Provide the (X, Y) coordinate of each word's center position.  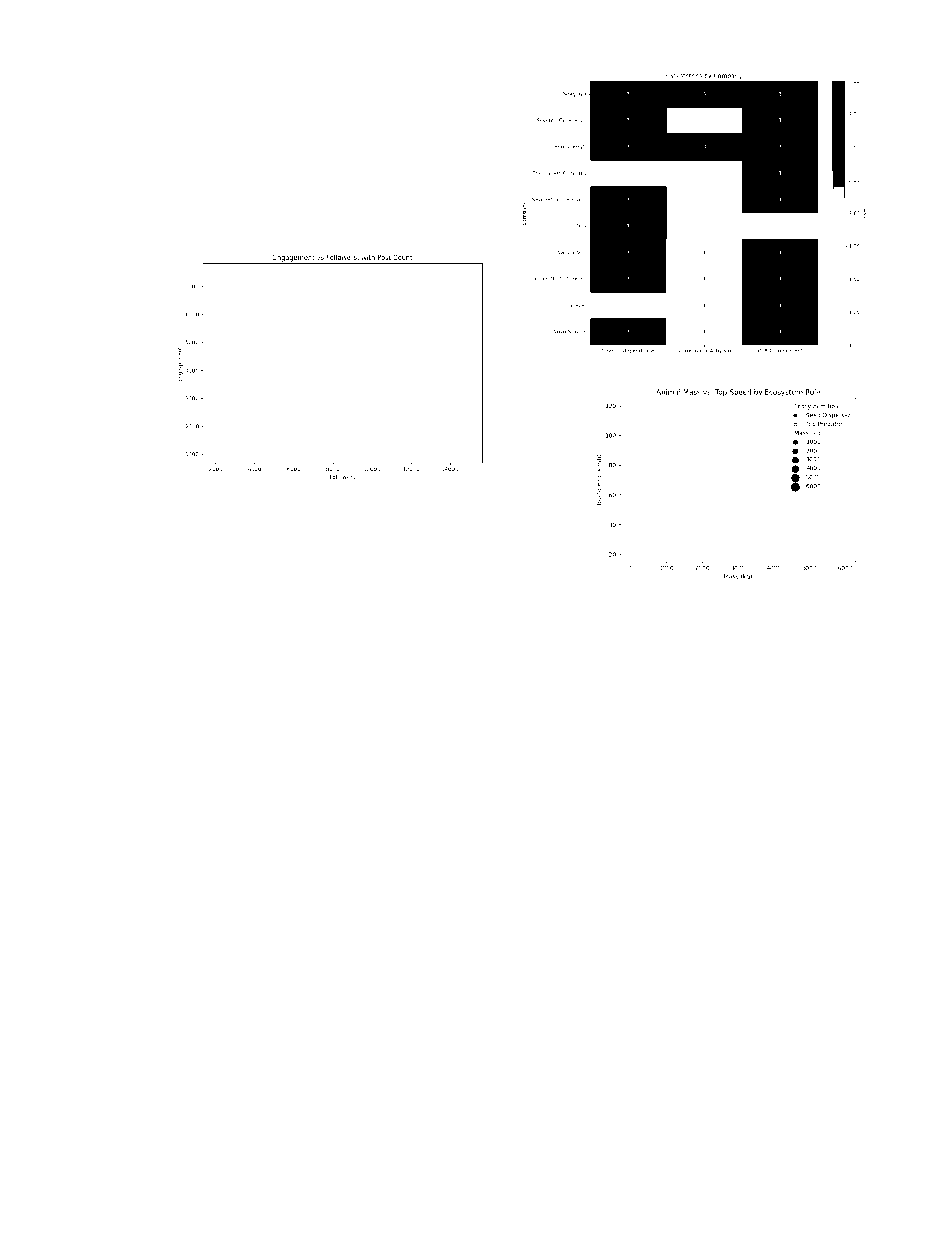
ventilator (356, 943)
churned (205, 822)
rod (116, 954)
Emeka (260, 701)
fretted (822, 932)
